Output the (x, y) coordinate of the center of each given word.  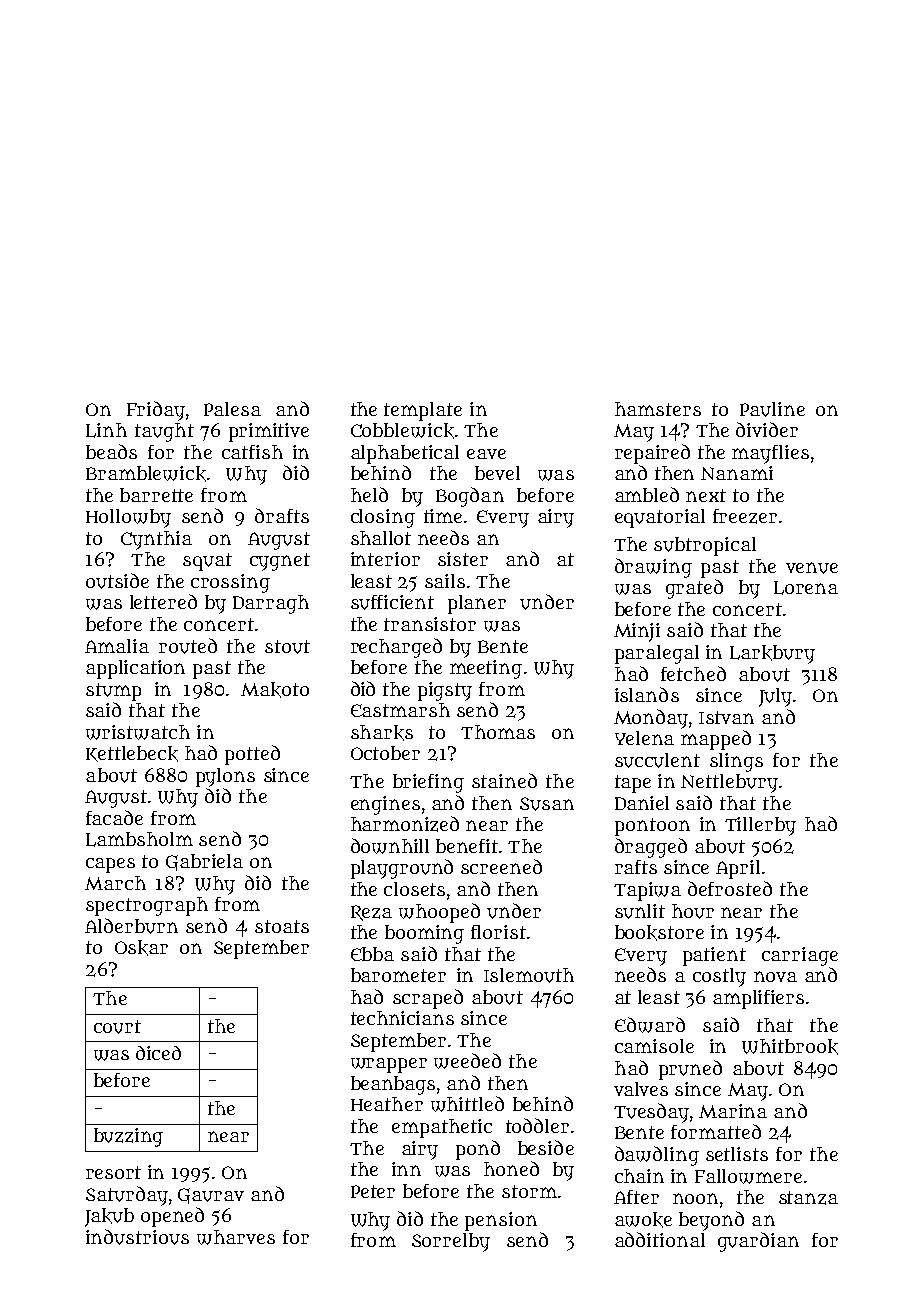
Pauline (772, 409)
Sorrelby (451, 1242)
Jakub (109, 1217)
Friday (156, 411)
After (636, 1197)
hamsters (658, 409)
